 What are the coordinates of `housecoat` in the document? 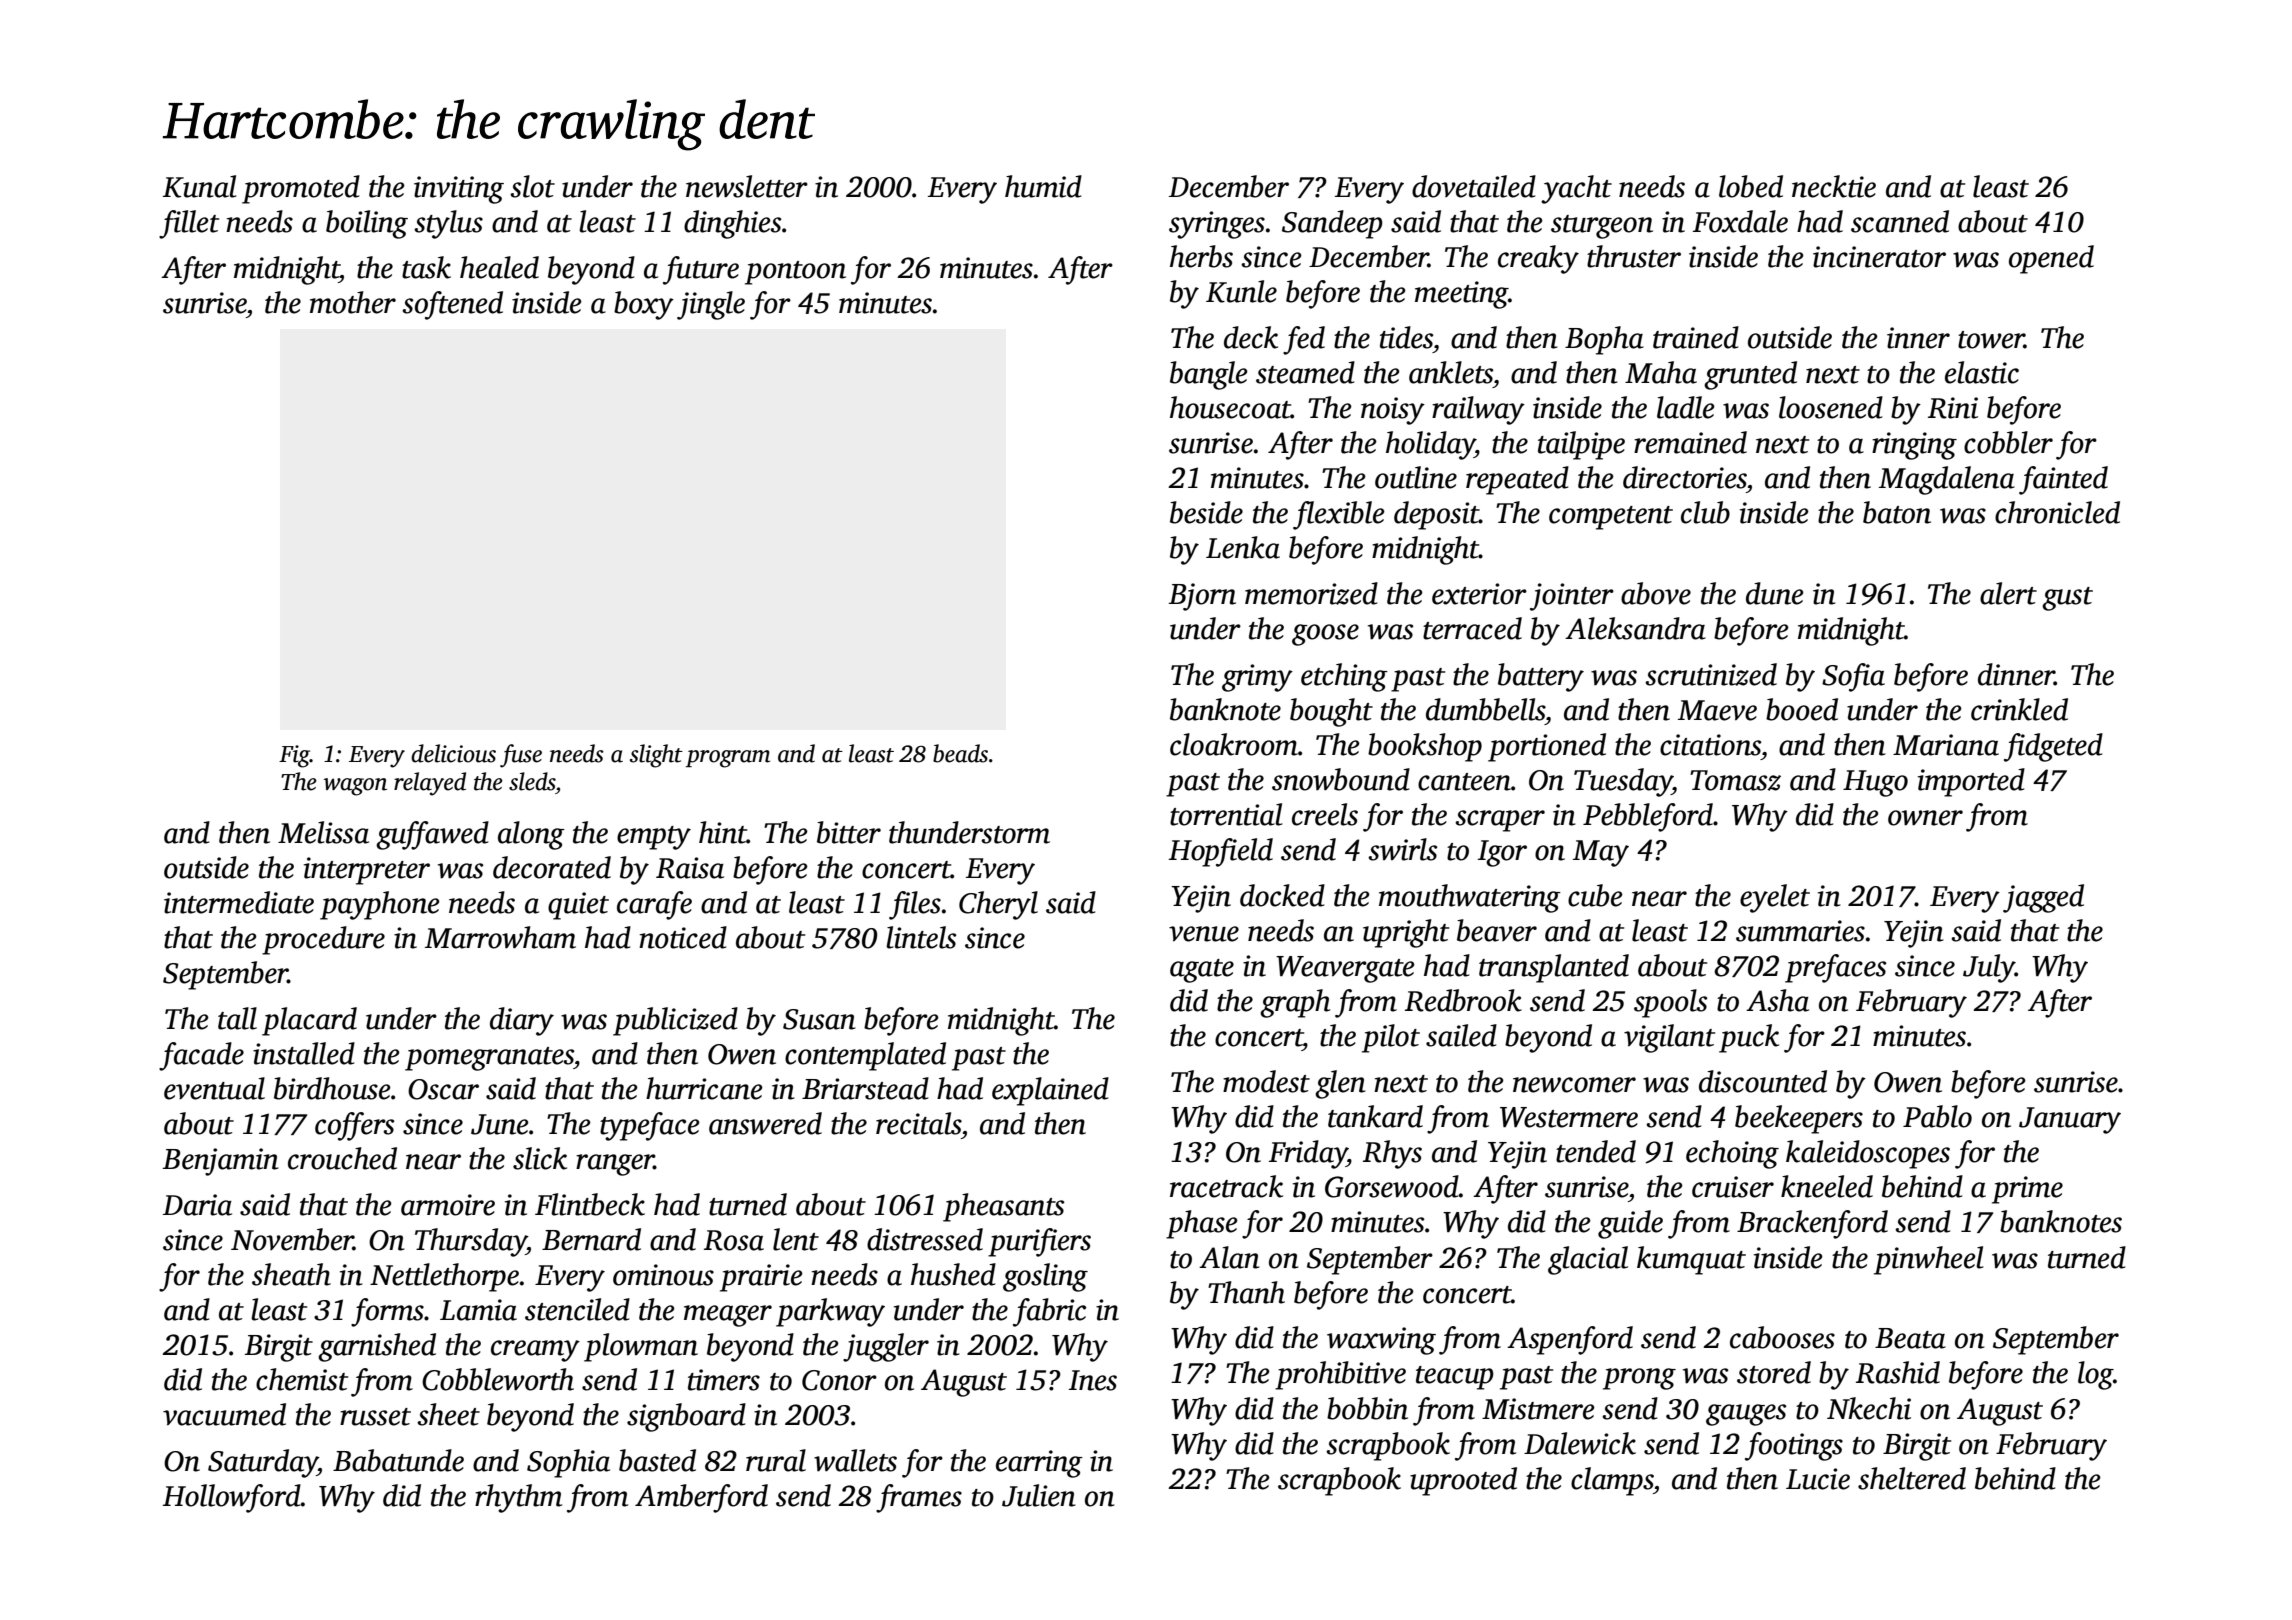 It's located at (1230, 407).
